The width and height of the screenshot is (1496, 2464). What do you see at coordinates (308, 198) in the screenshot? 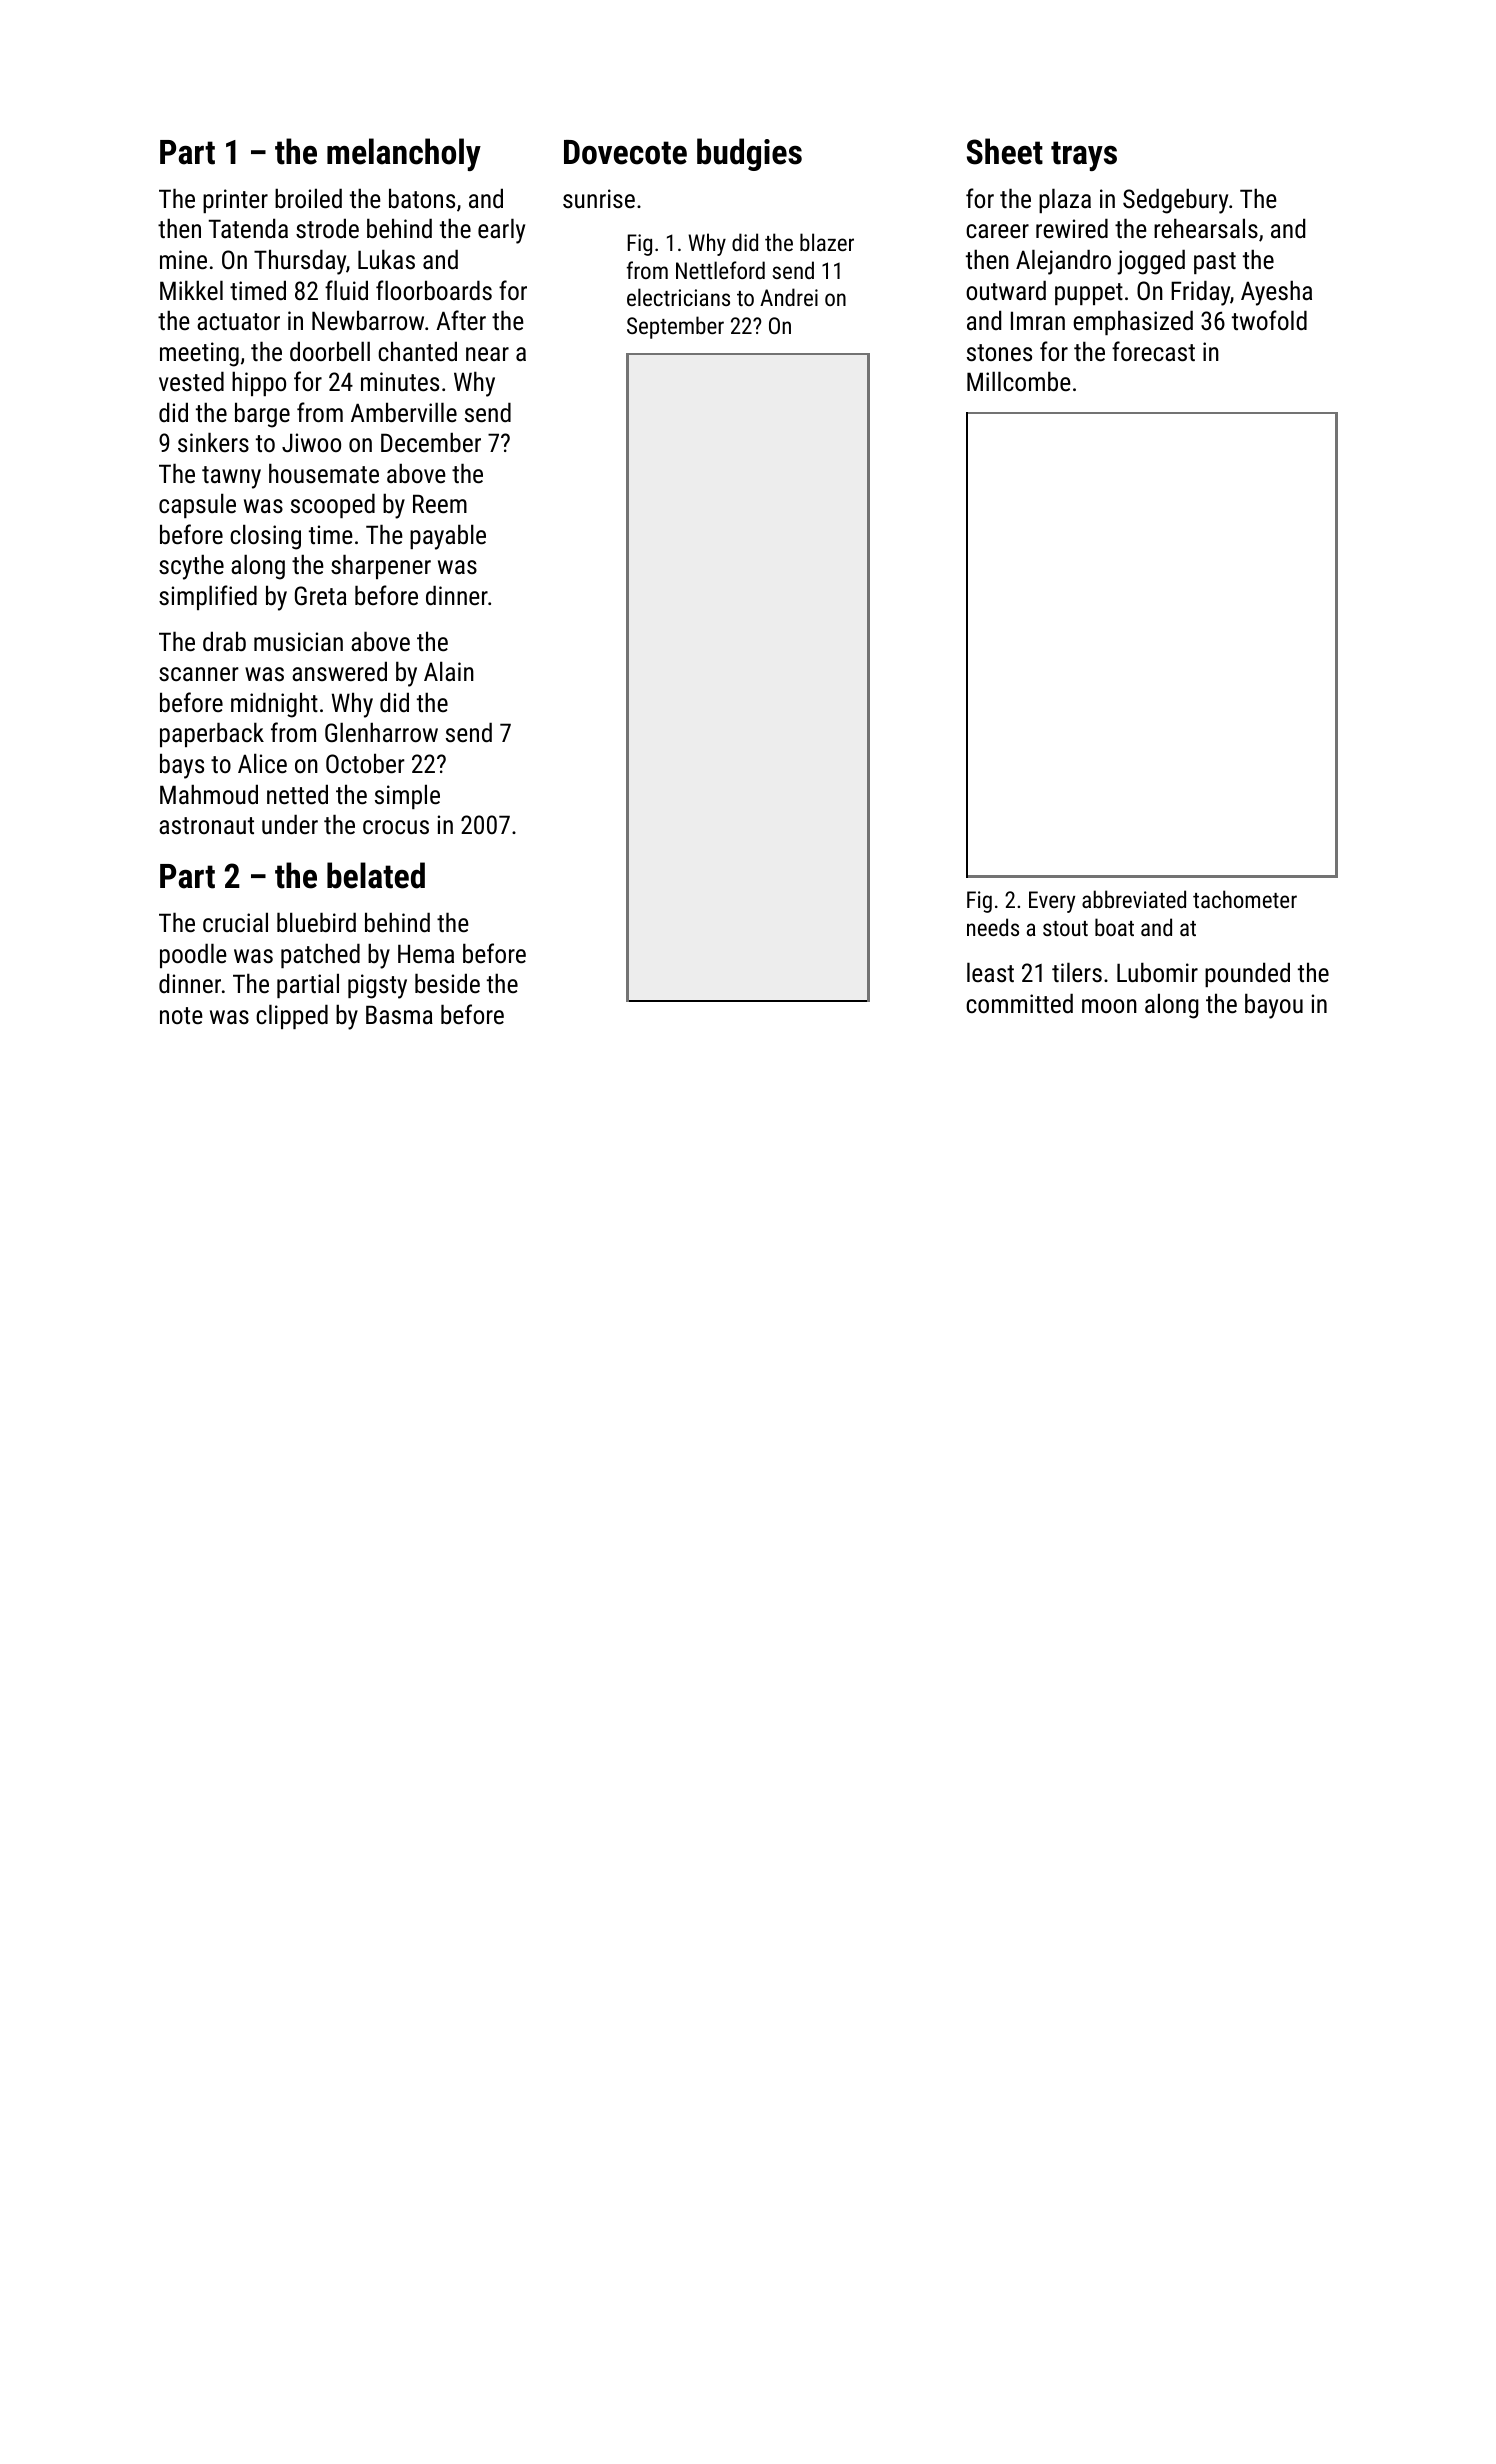
I see `broiled` at bounding box center [308, 198].
